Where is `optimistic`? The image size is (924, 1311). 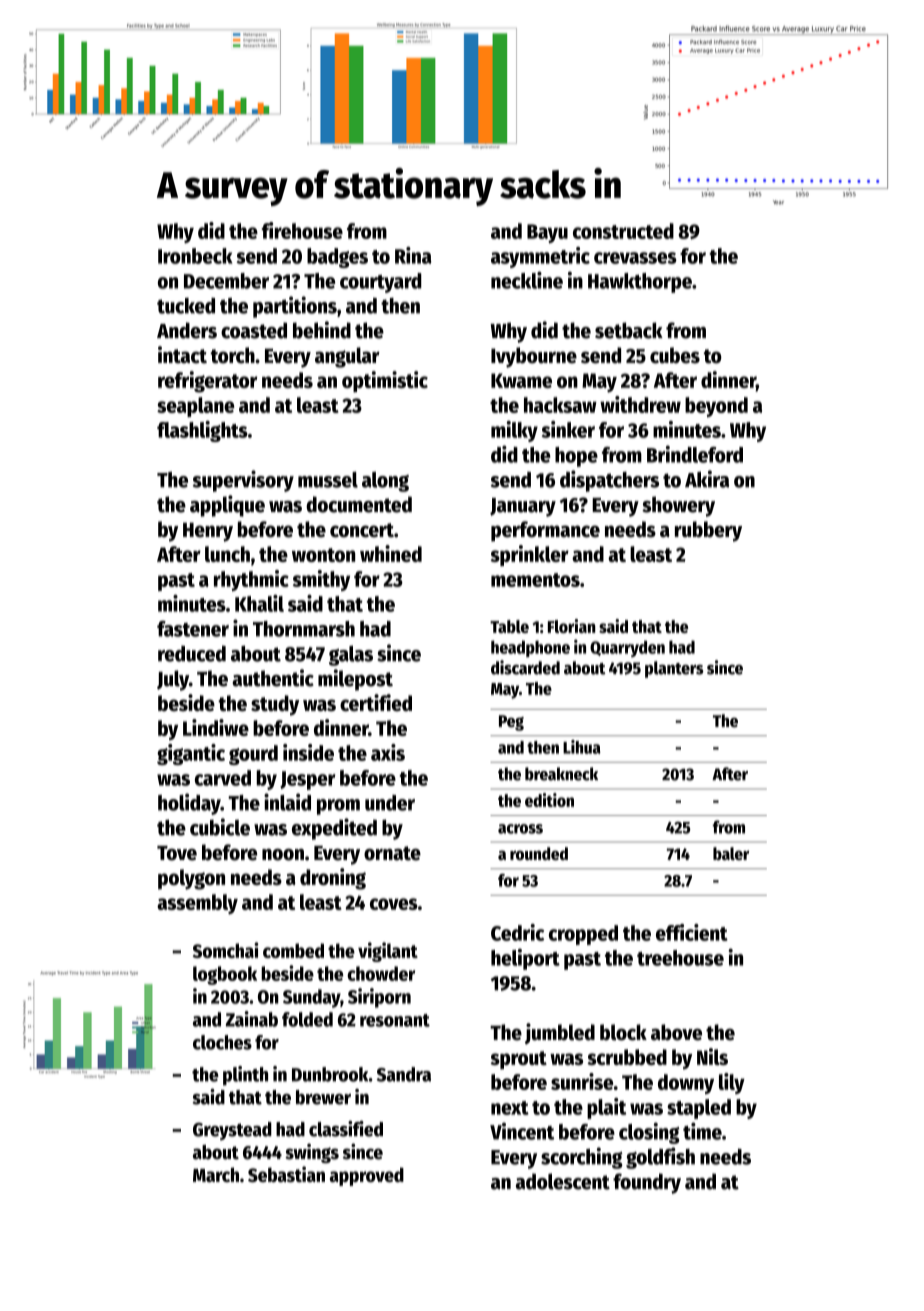 optimistic is located at coordinates (385, 382).
